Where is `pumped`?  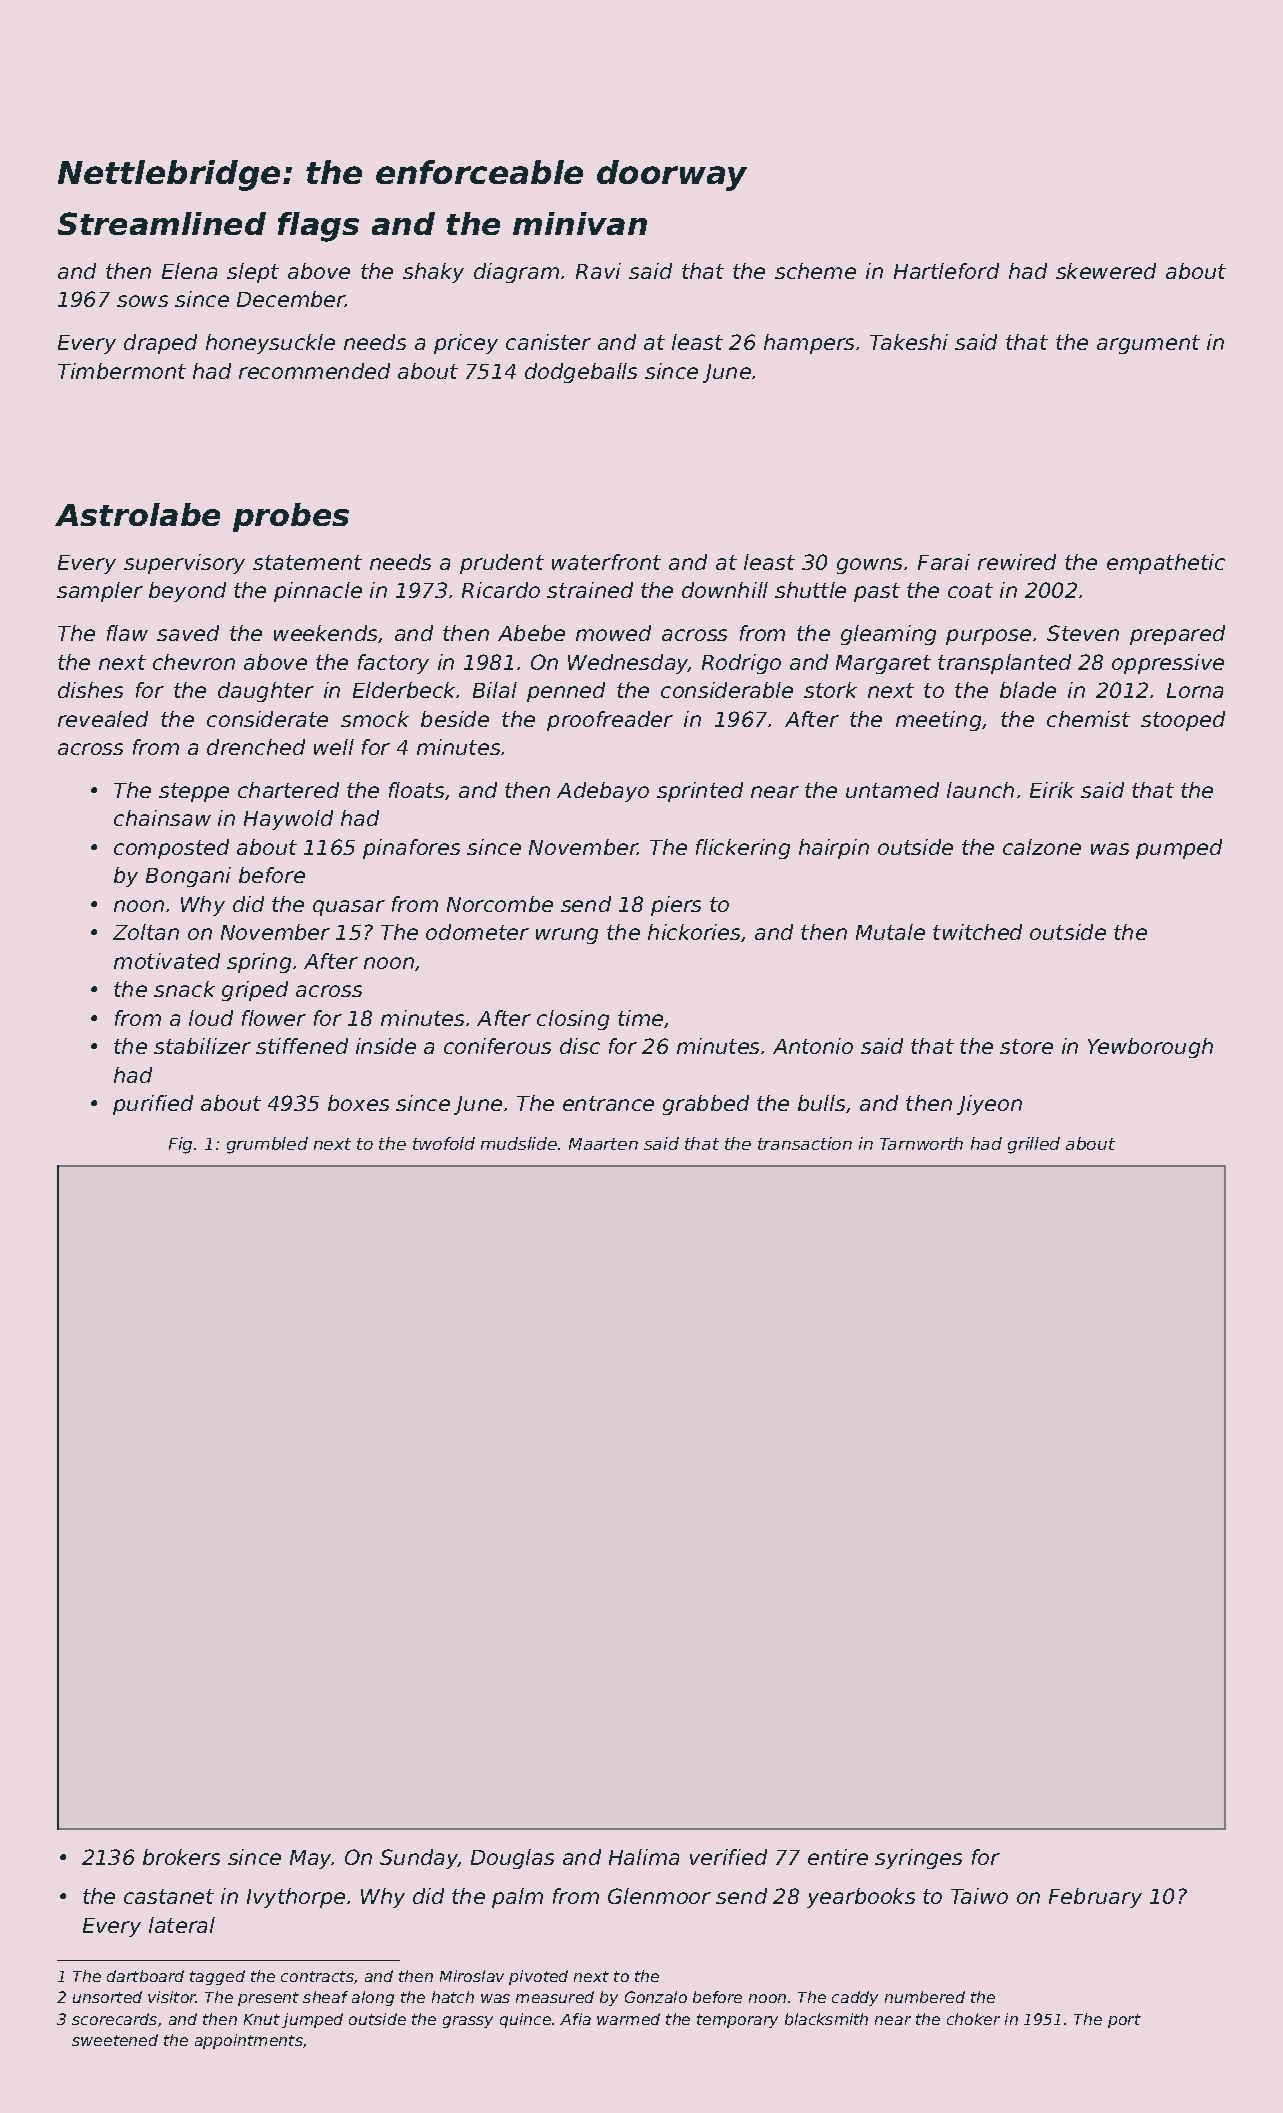 pumped is located at coordinates (1179, 849).
